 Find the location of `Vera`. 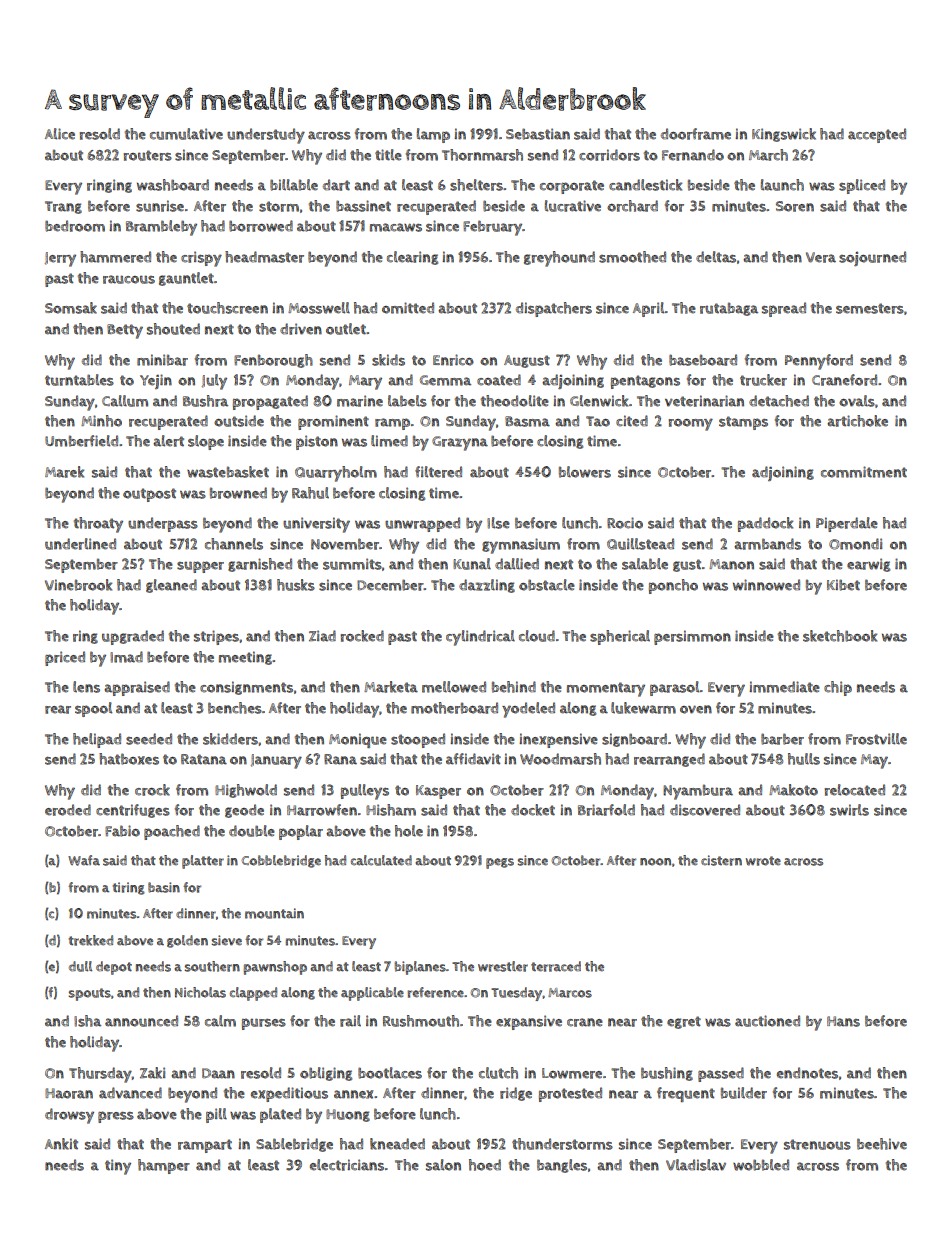

Vera is located at coordinates (821, 257).
